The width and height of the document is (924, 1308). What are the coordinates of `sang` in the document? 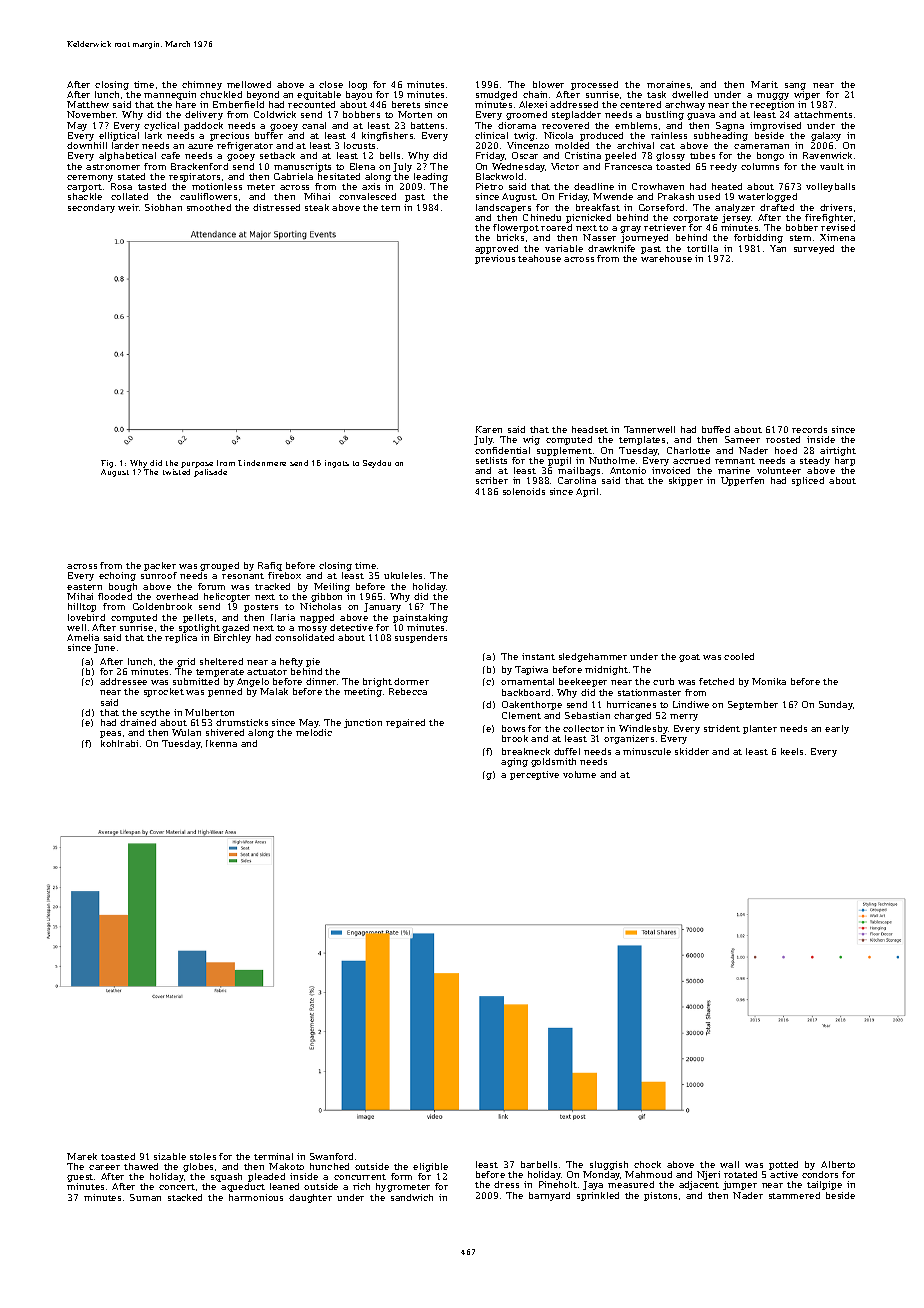 It's located at (795, 86).
